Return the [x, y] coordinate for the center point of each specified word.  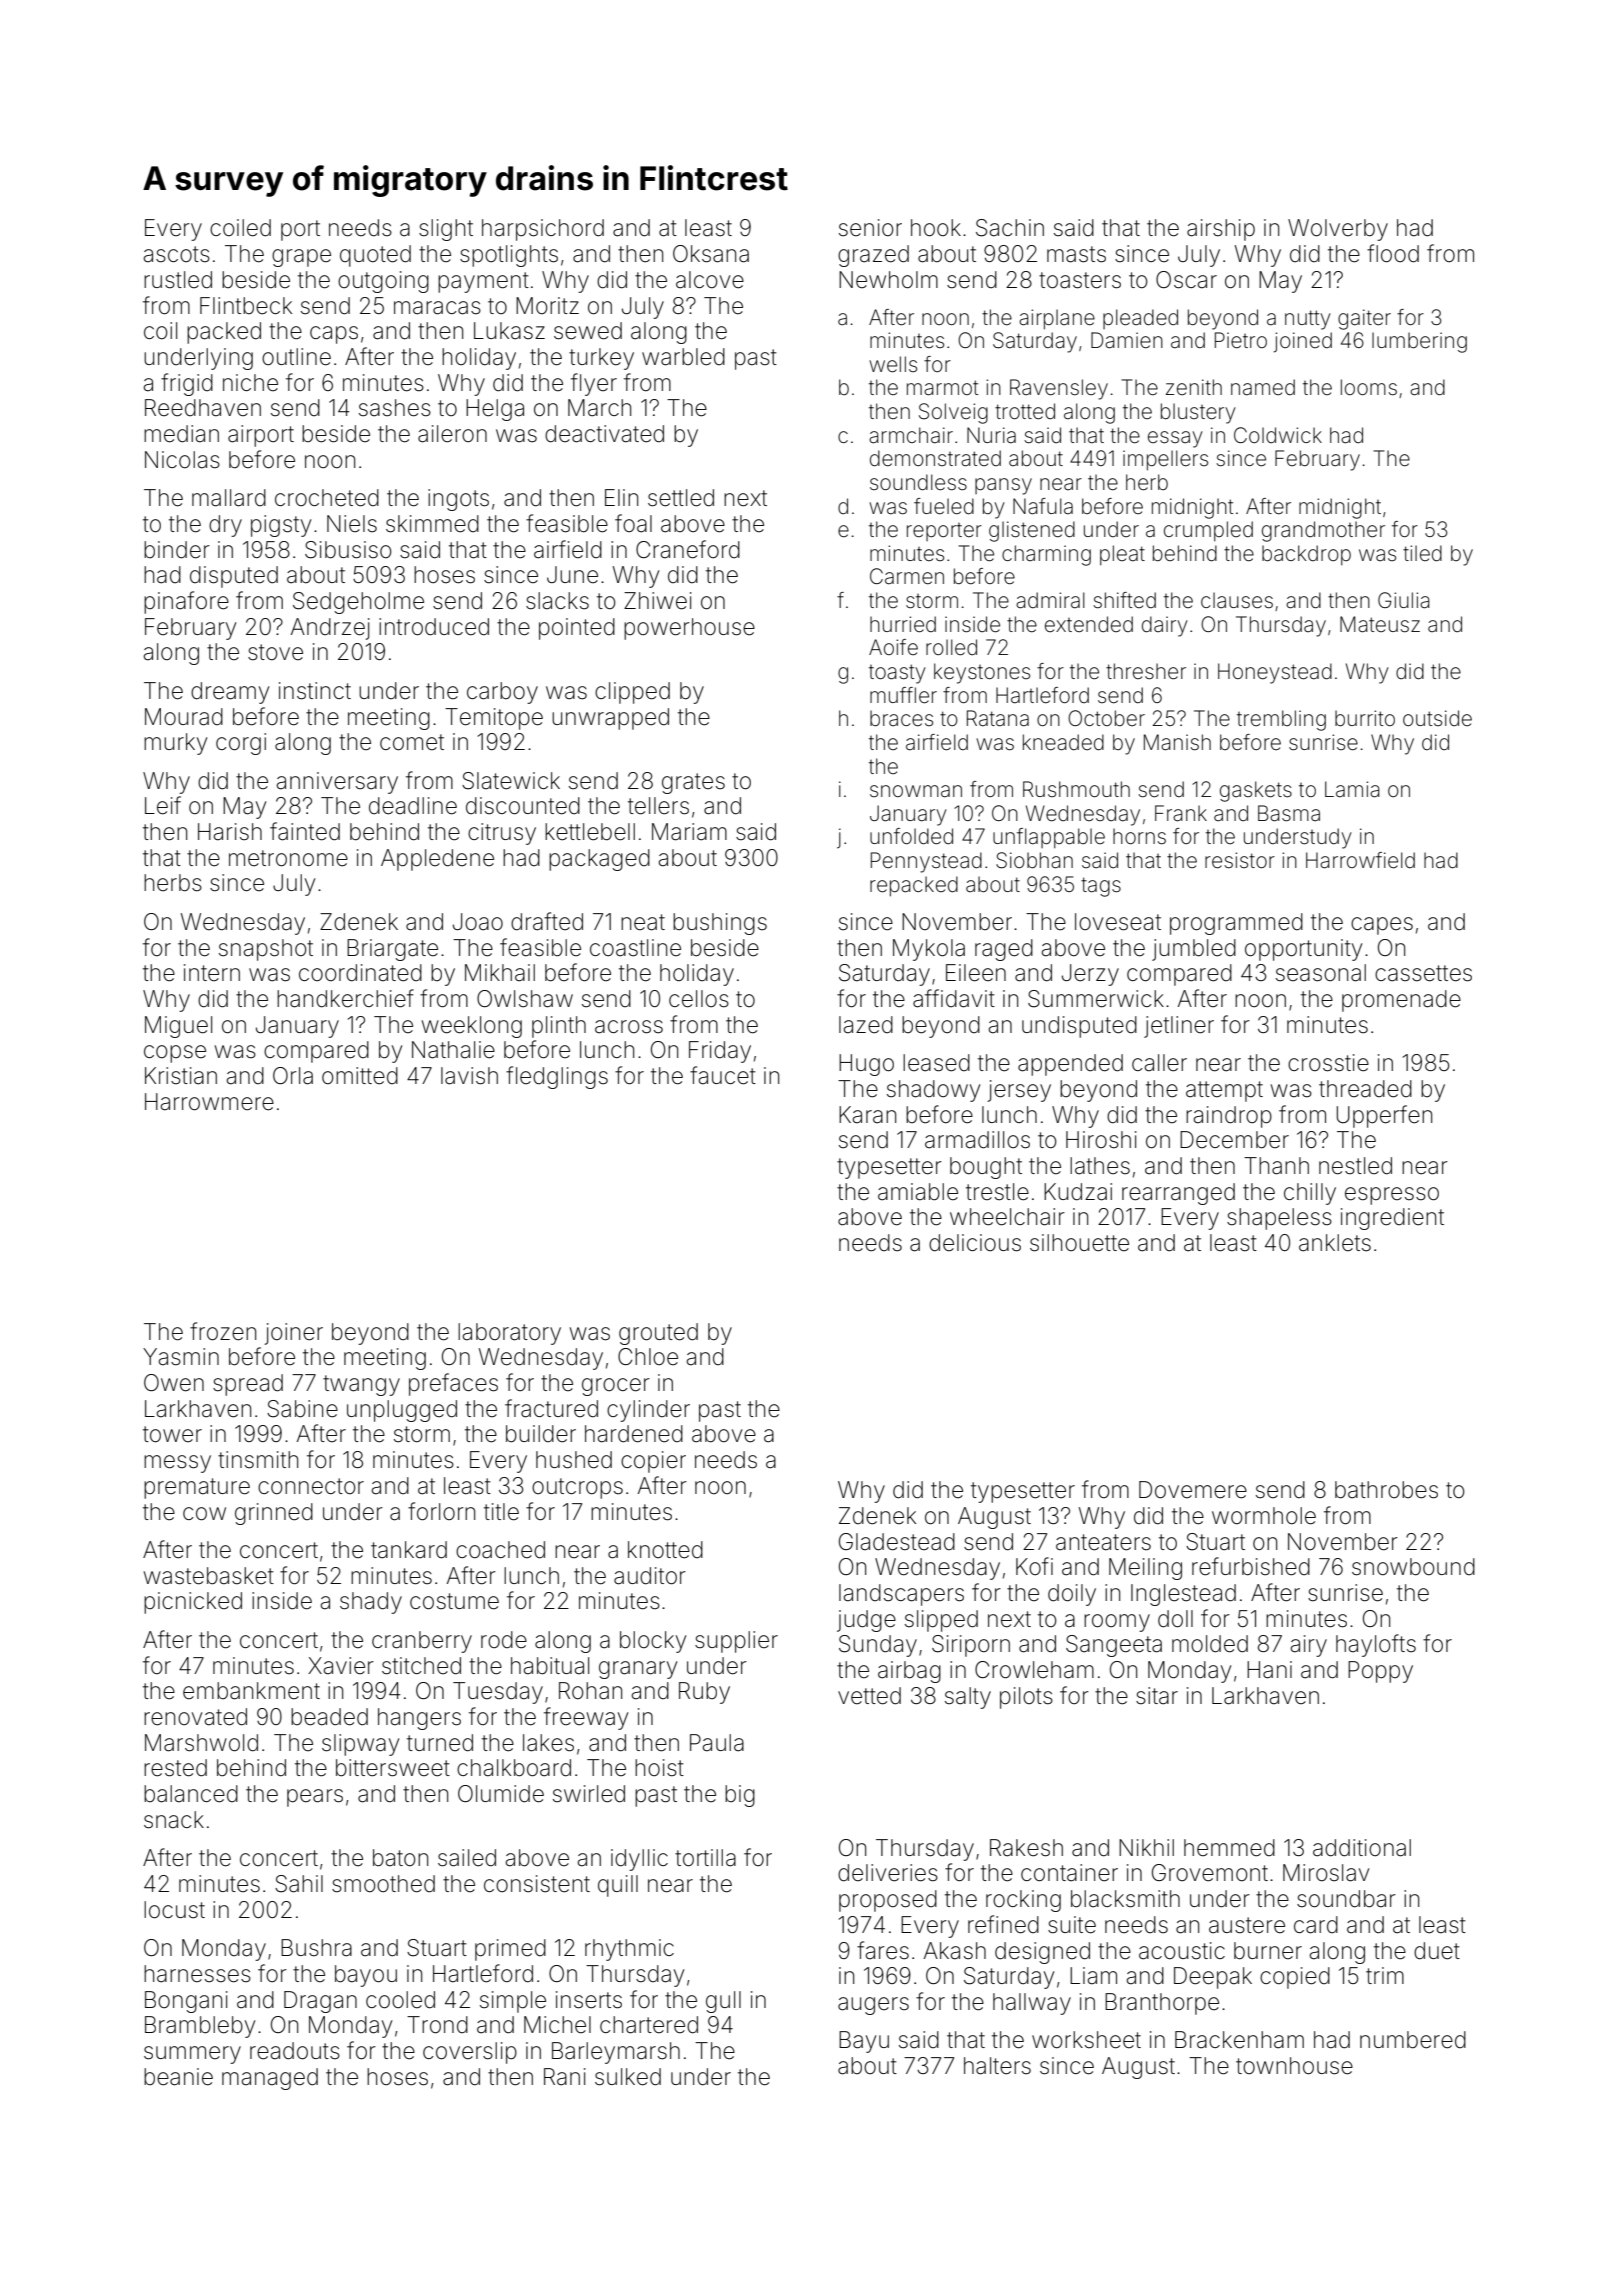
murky [175, 744]
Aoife [893, 647]
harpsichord [543, 230]
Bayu [864, 2042]
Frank [1181, 813]
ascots [176, 254]
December [1234, 1140]
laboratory [509, 1334]
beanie [178, 2077]
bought [986, 1168]
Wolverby [1338, 230]
